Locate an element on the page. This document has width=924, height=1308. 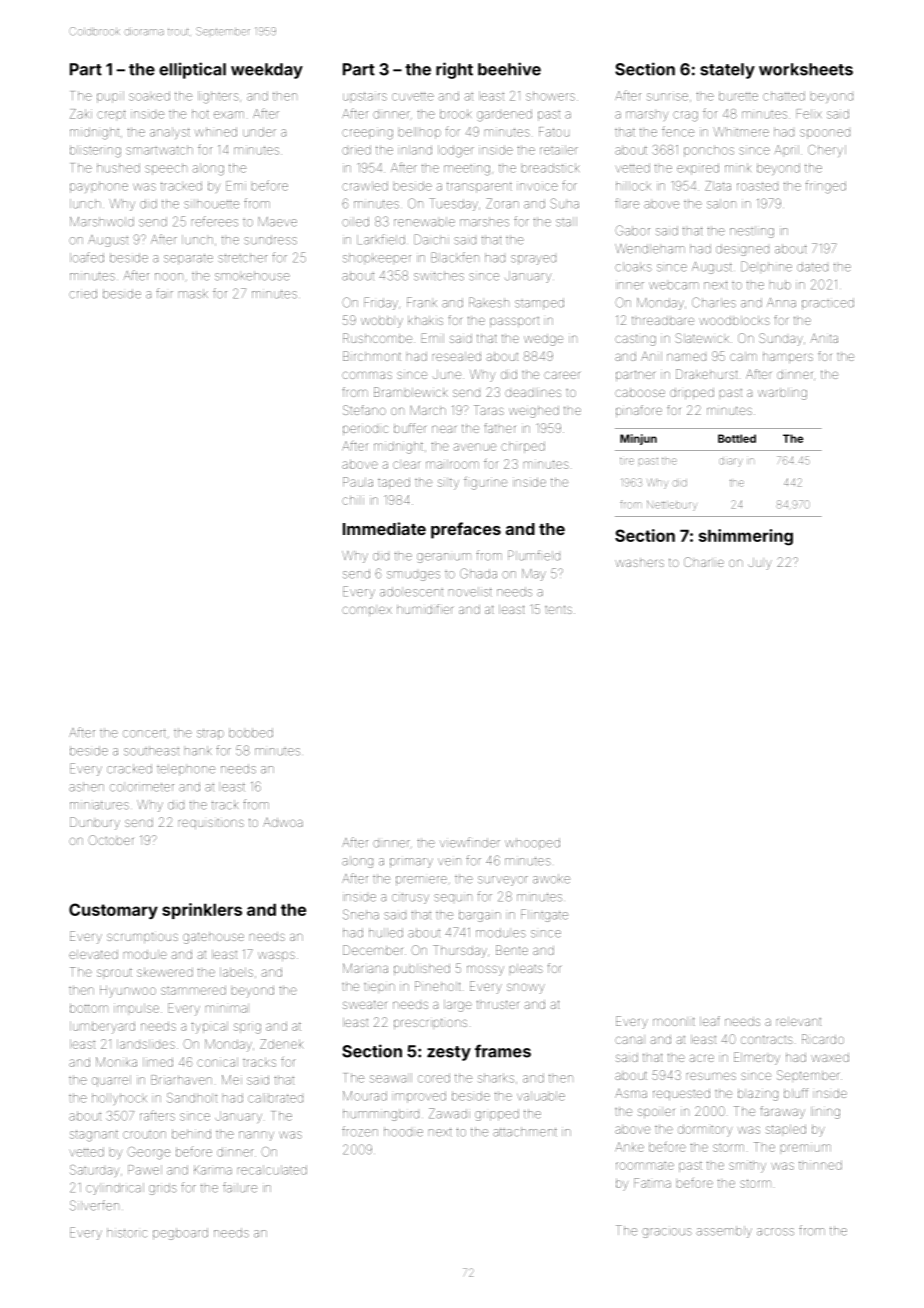
warbling is located at coordinates (782, 394).
